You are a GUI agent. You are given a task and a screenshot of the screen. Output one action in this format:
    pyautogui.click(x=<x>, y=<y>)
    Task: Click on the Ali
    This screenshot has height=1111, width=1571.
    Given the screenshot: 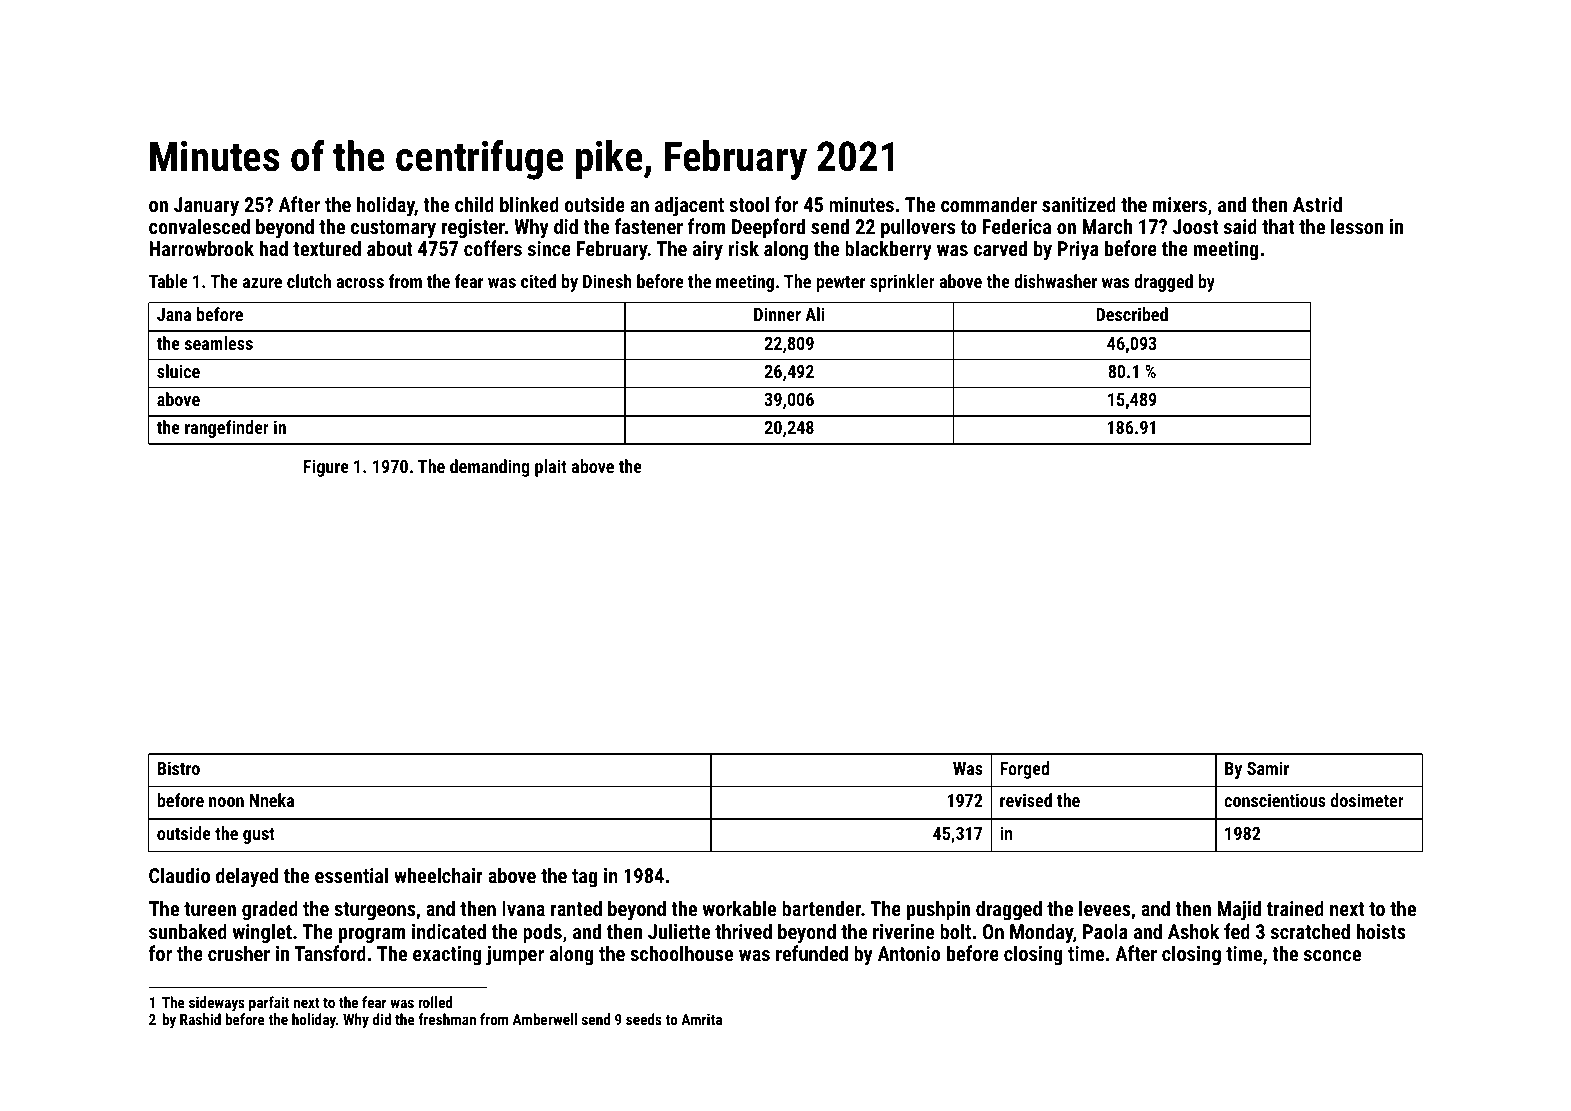 What is the action you would take?
    pyautogui.click(x=815, y=314)
